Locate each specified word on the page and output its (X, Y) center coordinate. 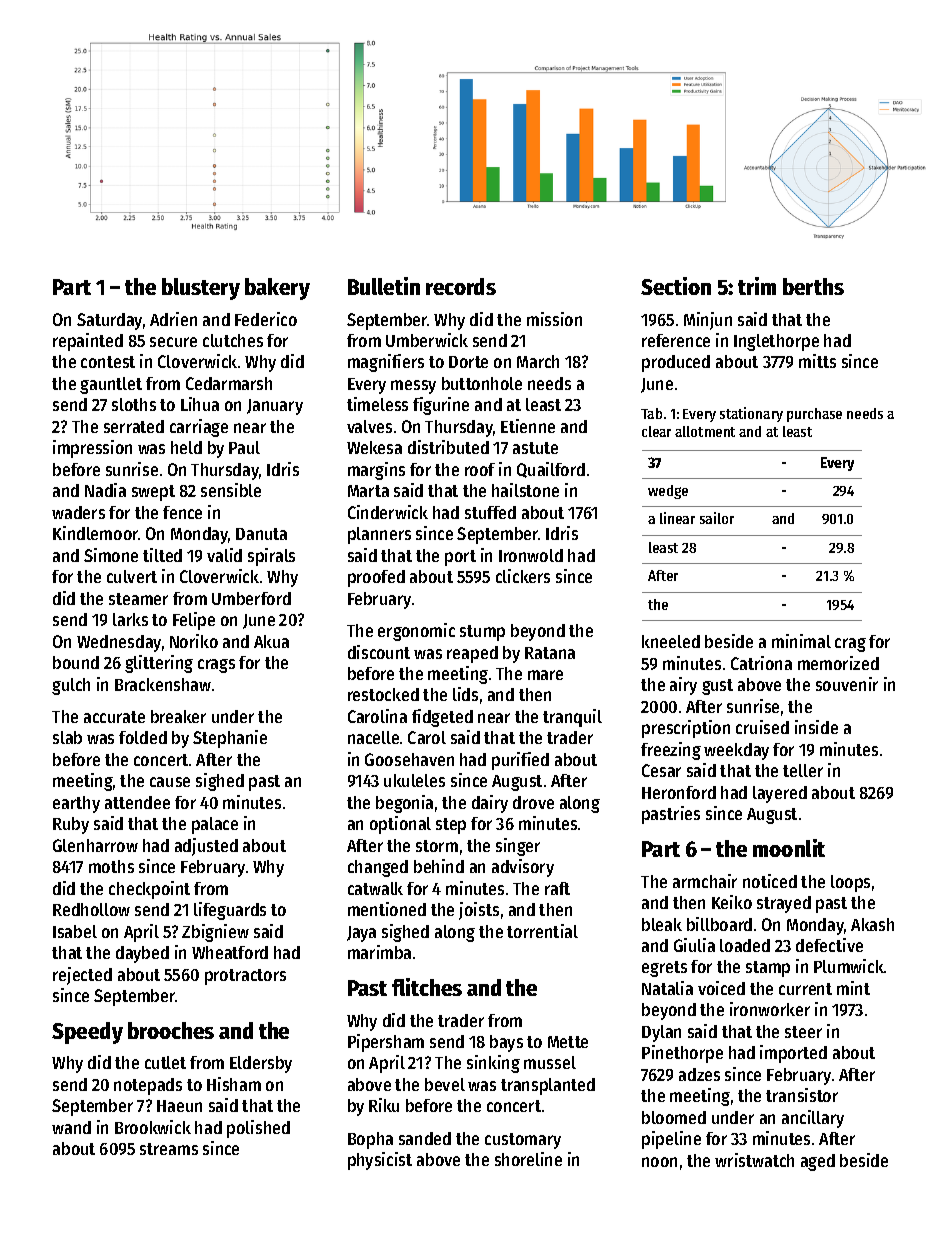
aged (818, 1162)
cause (170, 782)
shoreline (528, 1159)
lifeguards (230, 911)
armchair (705, 881)
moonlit (789, 848)
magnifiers (386, 363)
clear (656, 431)
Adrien (173, 319)
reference (676, 340)
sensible (231, 490)
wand (71, 1127)
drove (533, 802)
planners (379, 535)
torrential (542, 931)
